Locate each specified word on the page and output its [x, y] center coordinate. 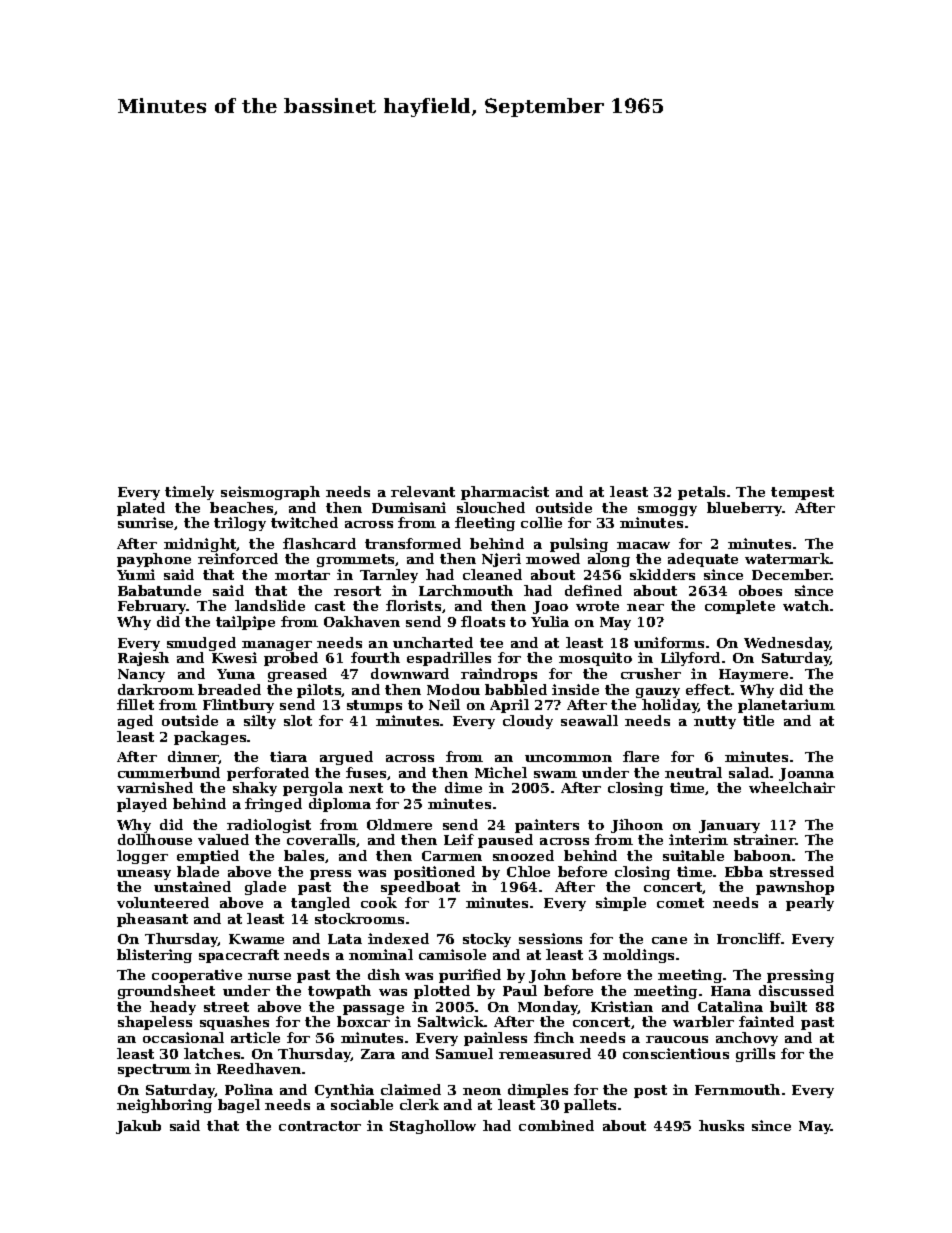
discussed [796, 990]
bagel [239, 1106]
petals [701, 493]
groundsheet [166, 992]
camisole [452, 954]
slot [298, 720]
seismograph [270, 493]
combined [556, 1125]
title [758, 720]
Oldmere [399, 824]
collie [541, 522]
